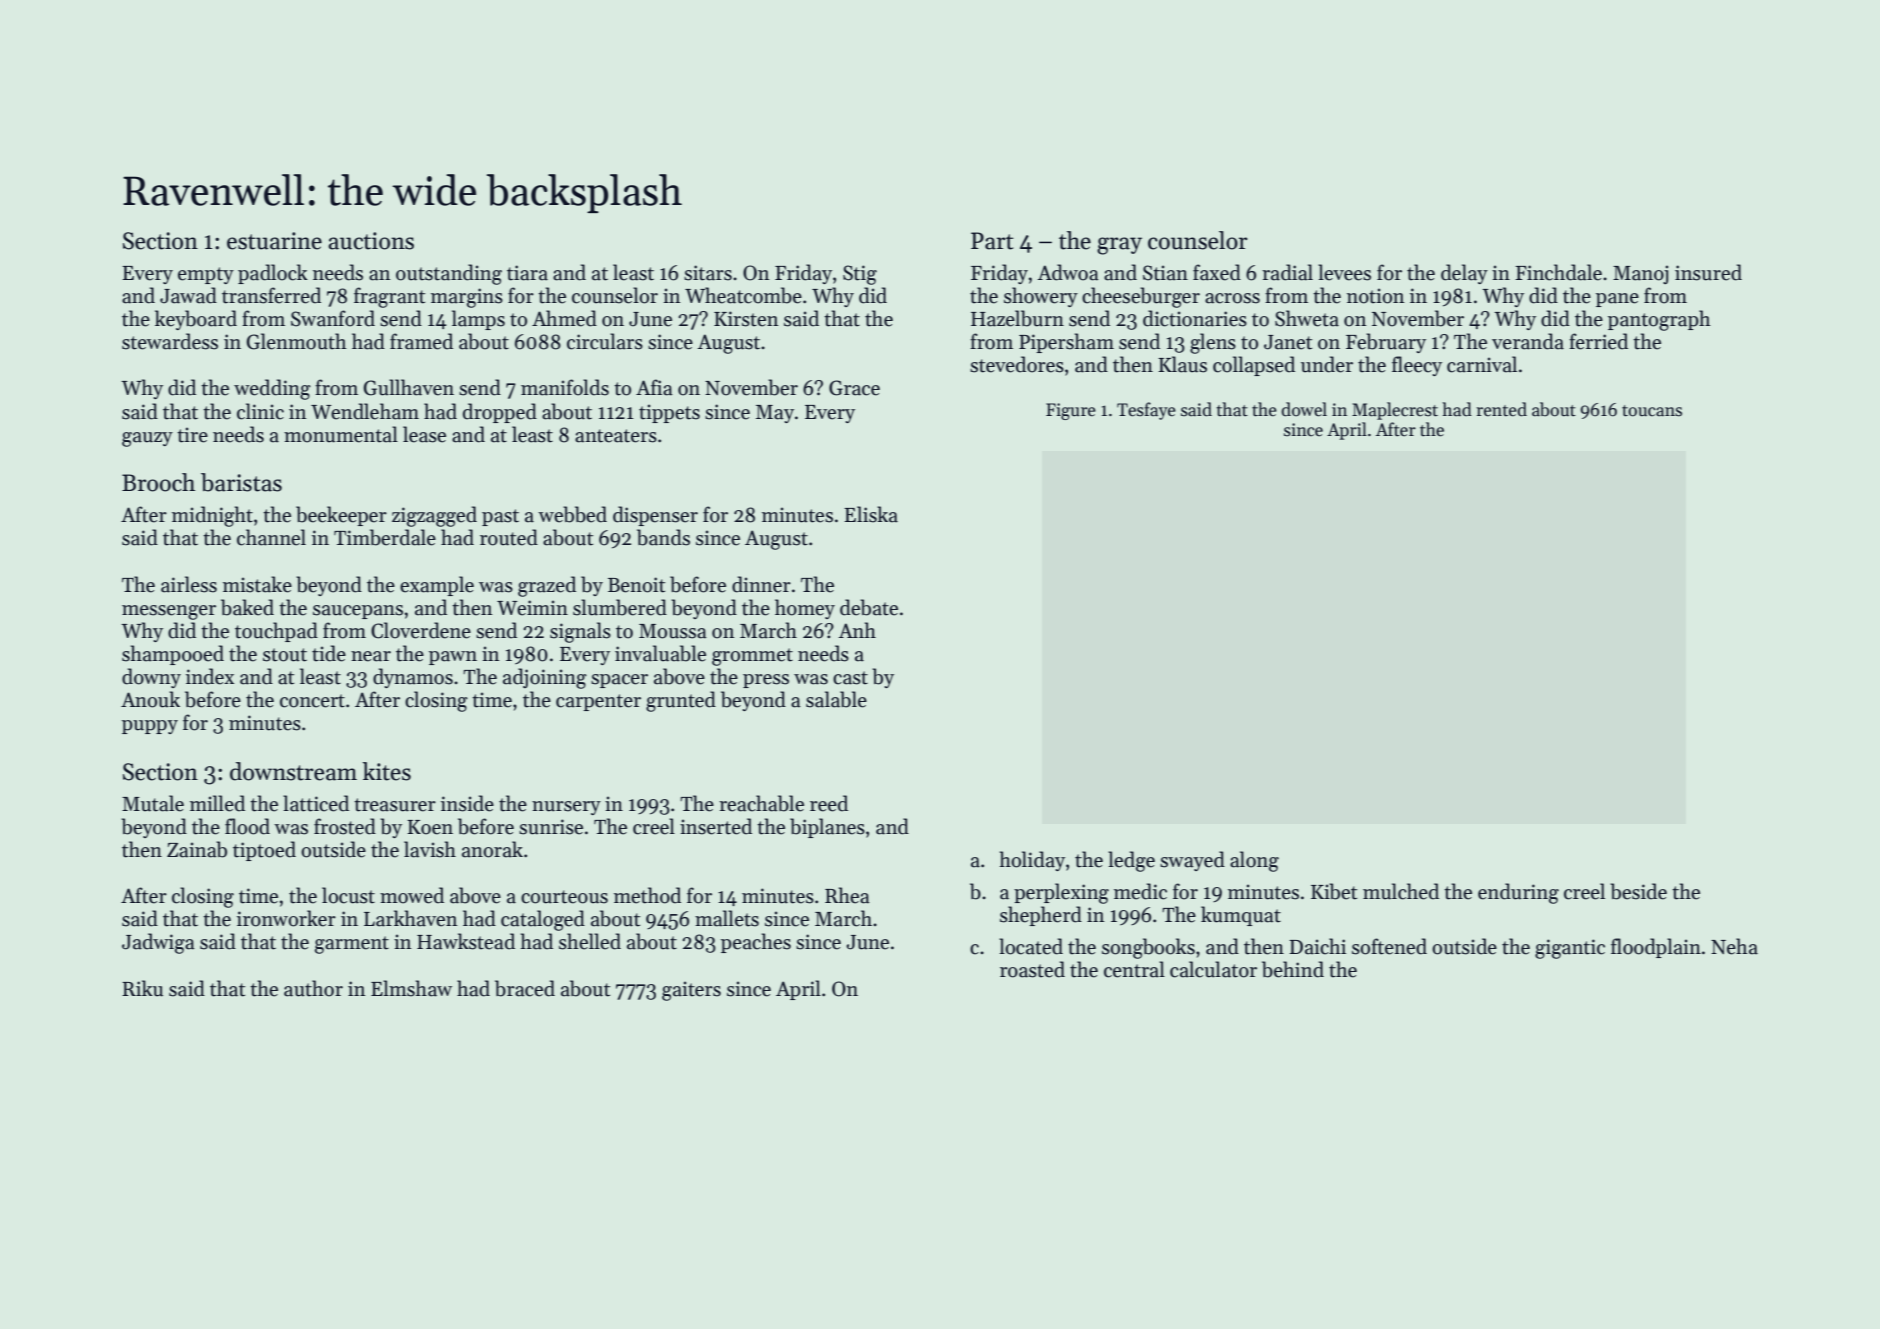  Describe the element at coordinates (827, 828) in the screenshot. I see `biplanes` at that location.
